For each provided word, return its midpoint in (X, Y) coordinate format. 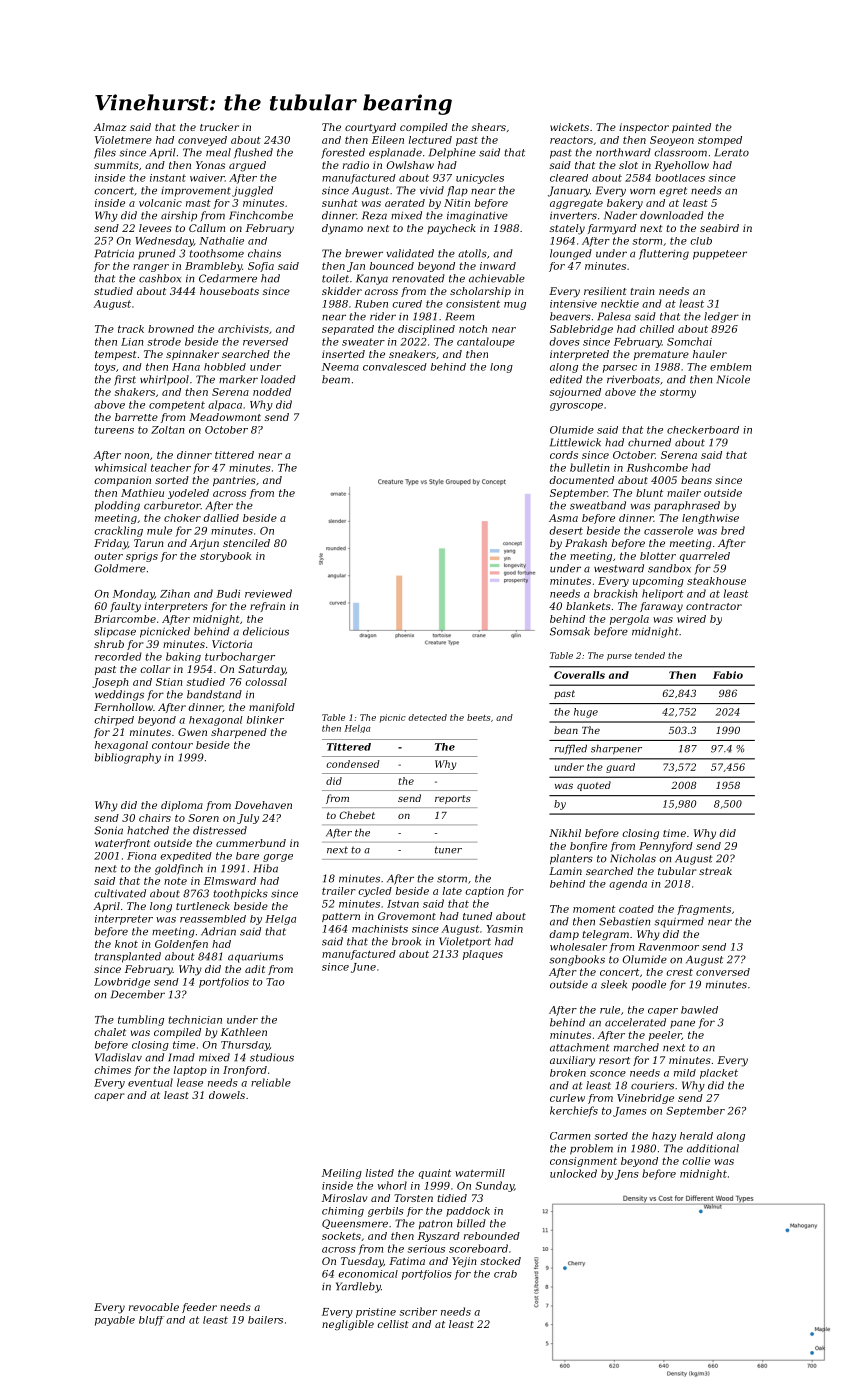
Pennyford (666, 847)
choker (182, 518)
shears (488, 127)
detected (427, 717)
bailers (265, 1320)
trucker (219, 127)
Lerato (732, 152)
